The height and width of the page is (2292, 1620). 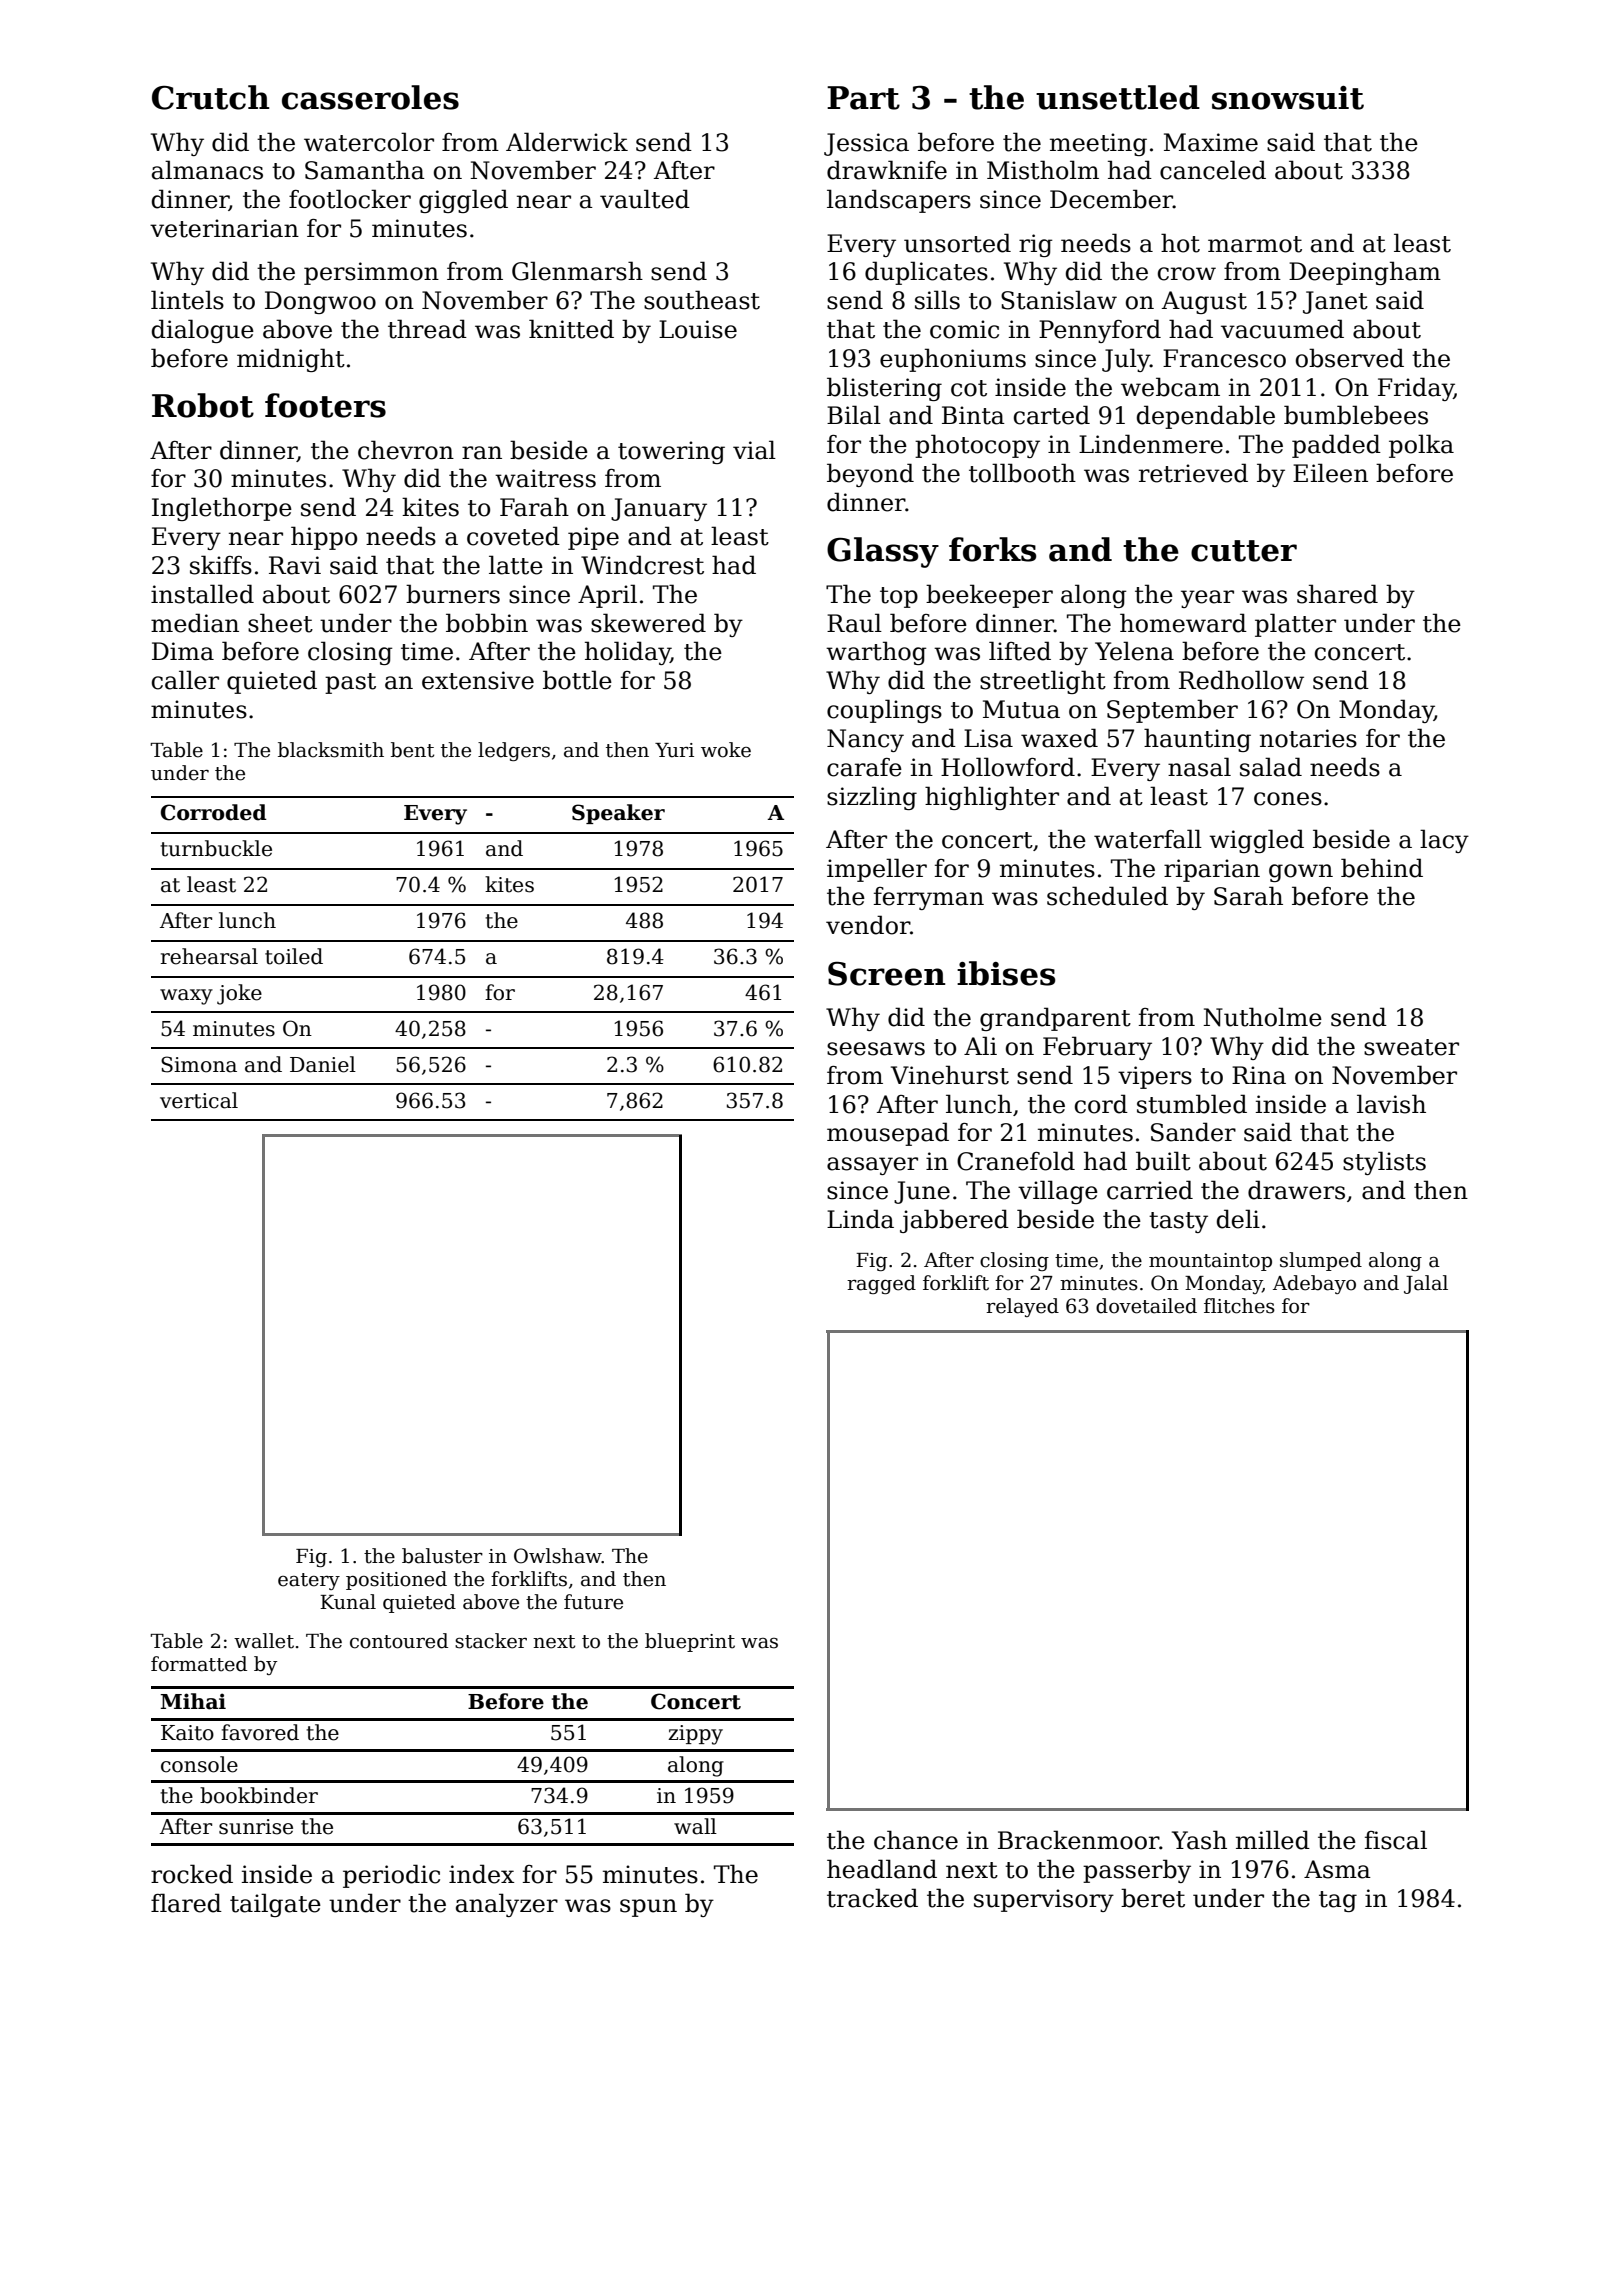 What do you see at coordinates (888, 1134) in the page?
I see `mousepad` at bounding box center [888, 1134].
